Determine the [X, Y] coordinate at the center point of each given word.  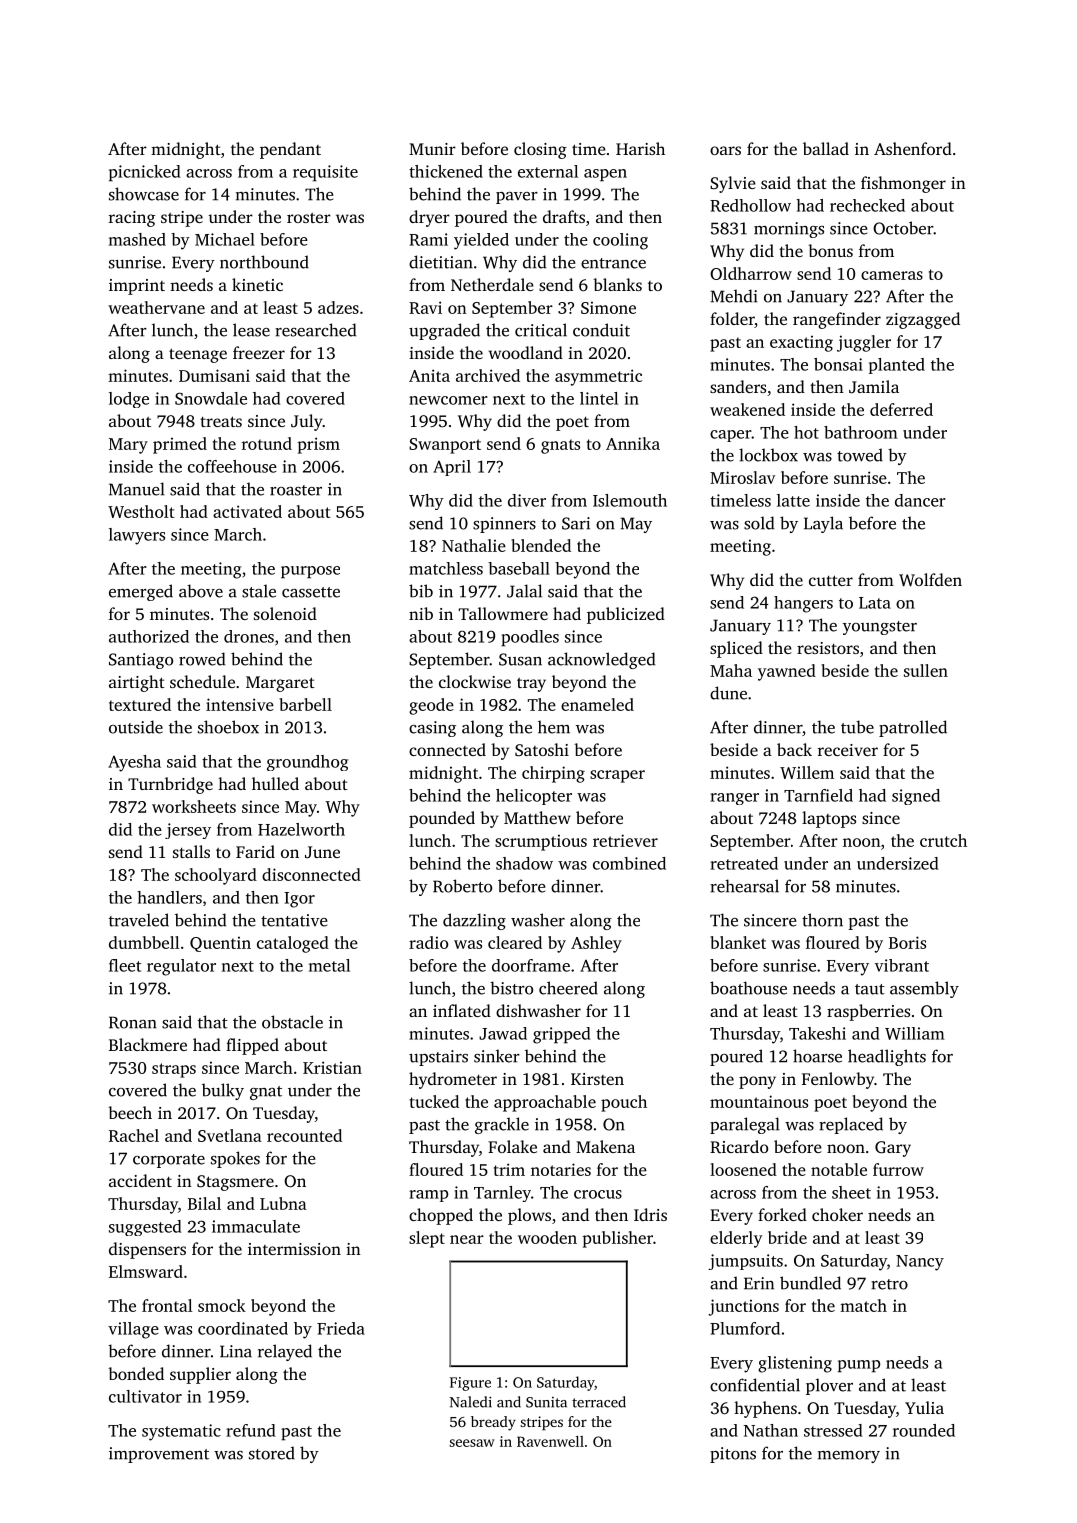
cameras [892, 275]
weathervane [156, 307]
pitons [733, 1455]
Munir [432, 149]
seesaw [472, 1443]
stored [272, 1453]
